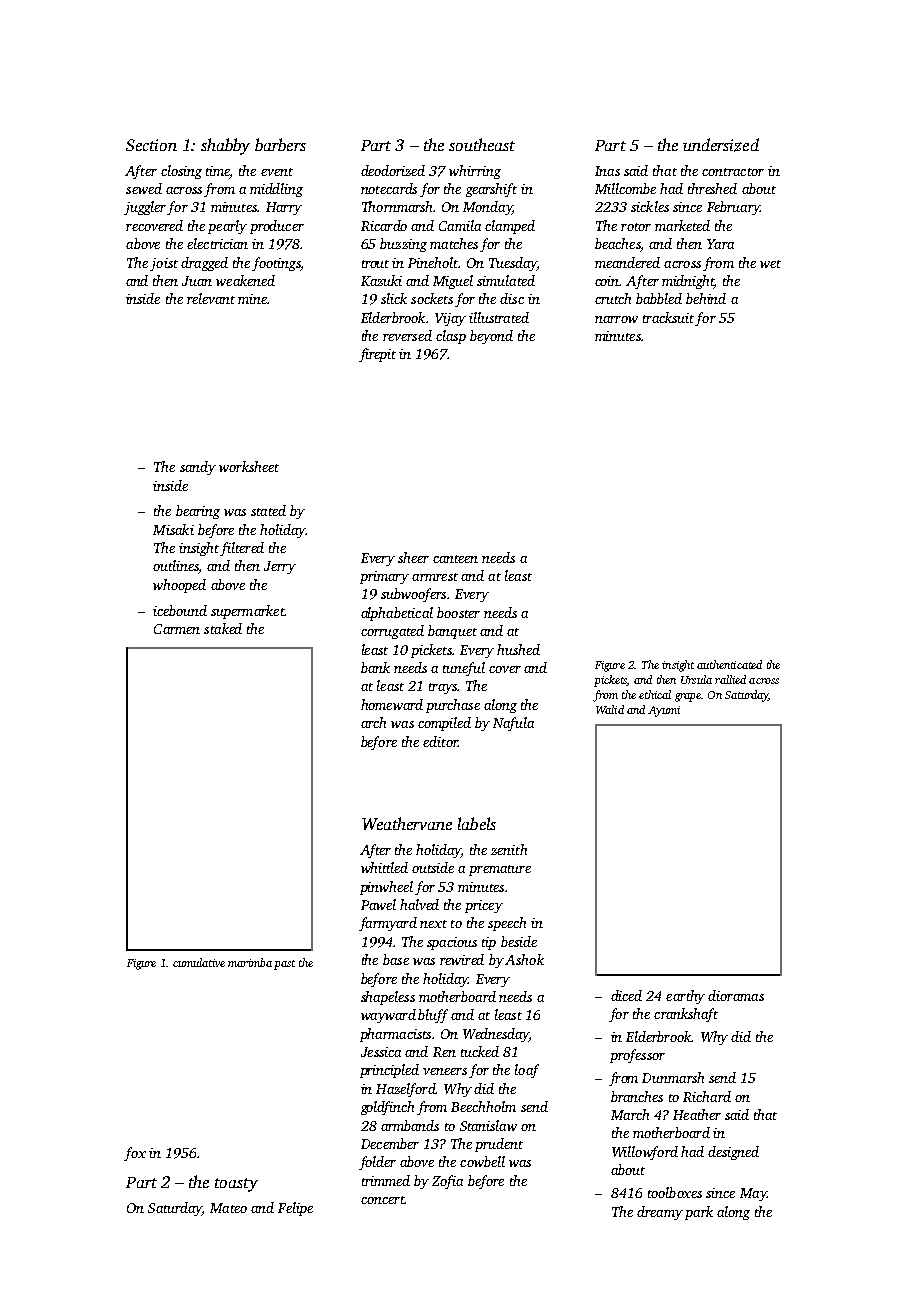 The width and height of the screenshot is (908, 1316). Describe the element at coordinates (433, 924) in the screenshot. I see `next` at that location.
